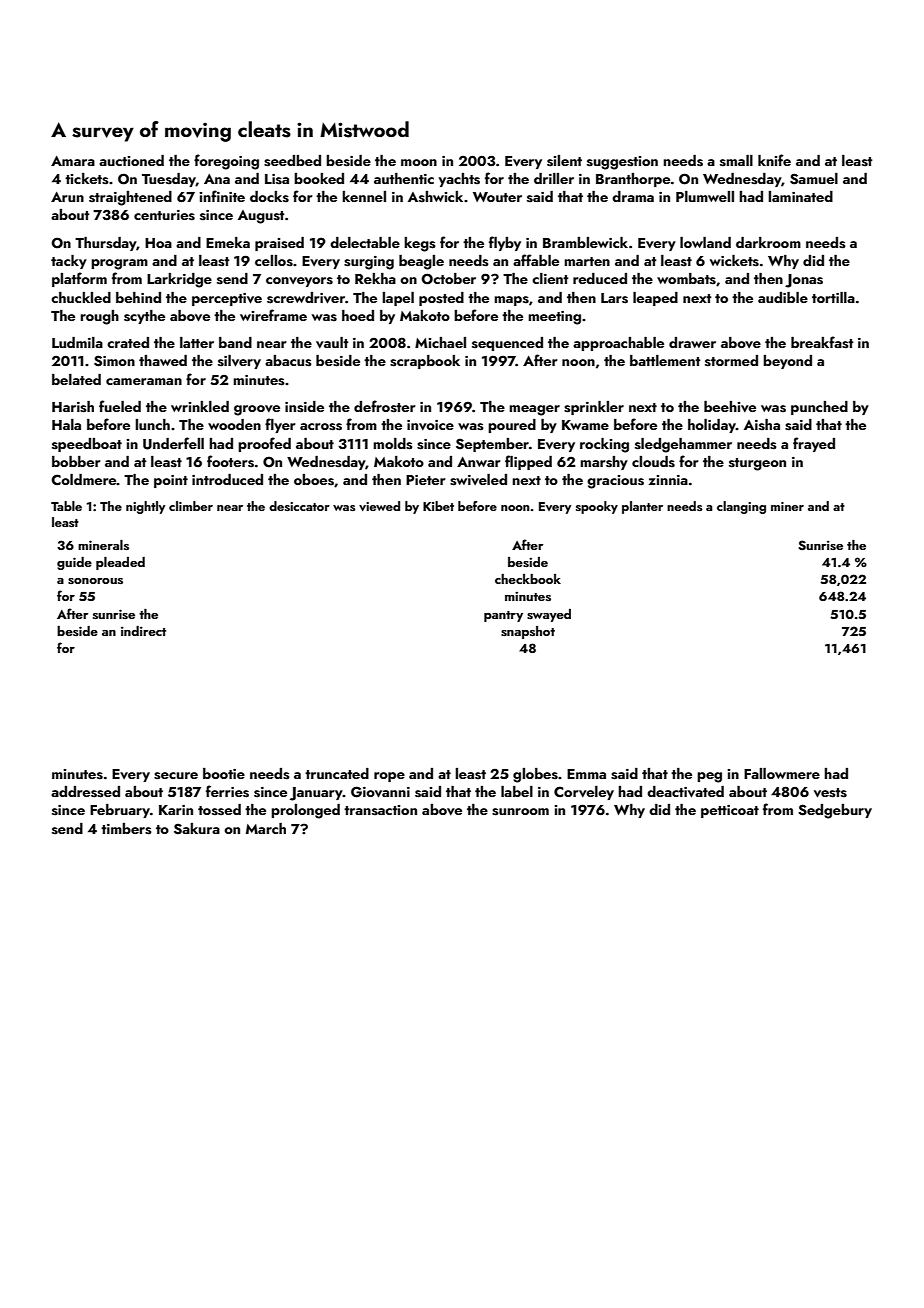 The image size is (924, 1308). I want to click on Branthorpe, so click(633, 180).
